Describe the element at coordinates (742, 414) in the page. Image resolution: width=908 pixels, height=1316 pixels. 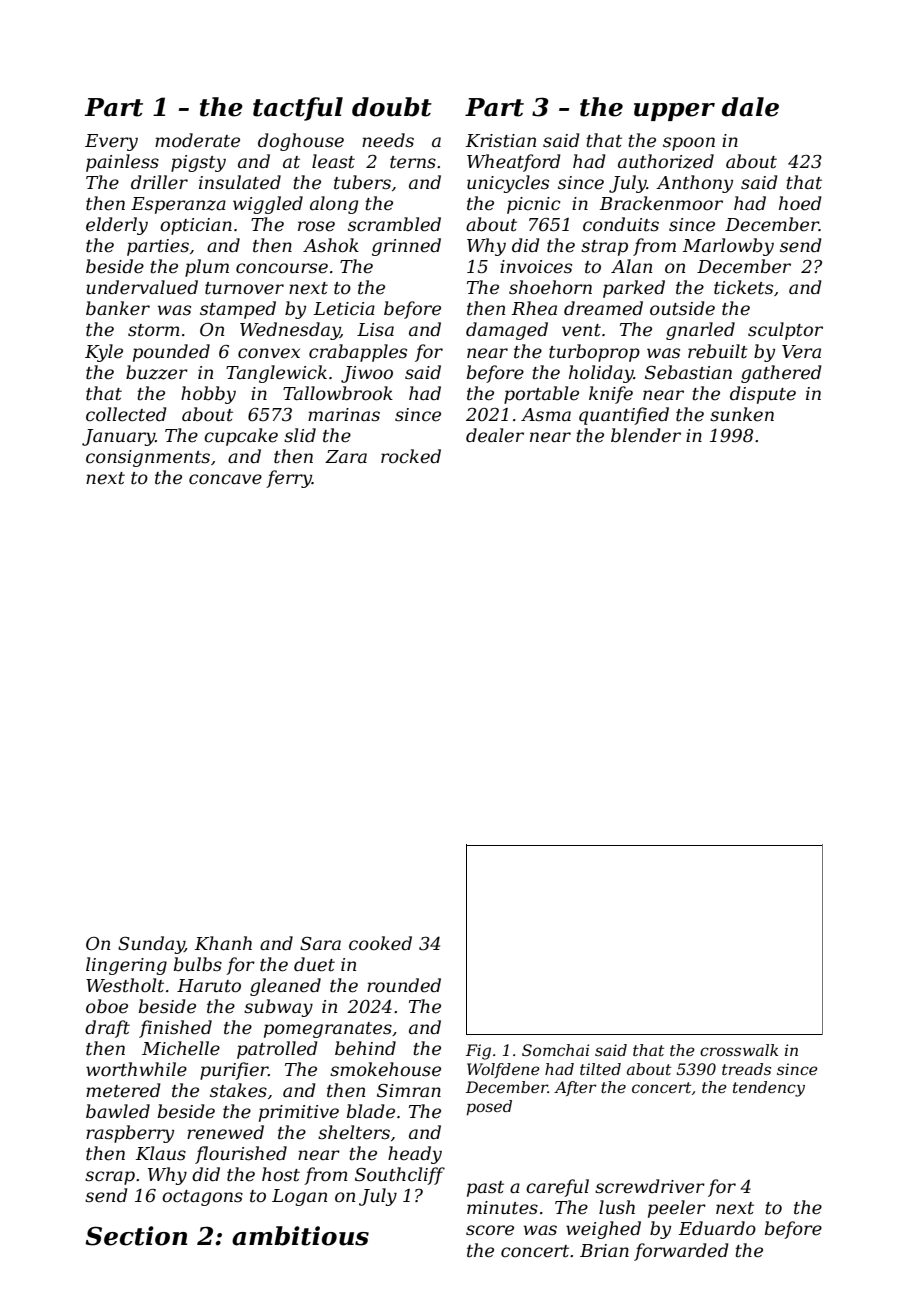
I see `sunken` at that location.
